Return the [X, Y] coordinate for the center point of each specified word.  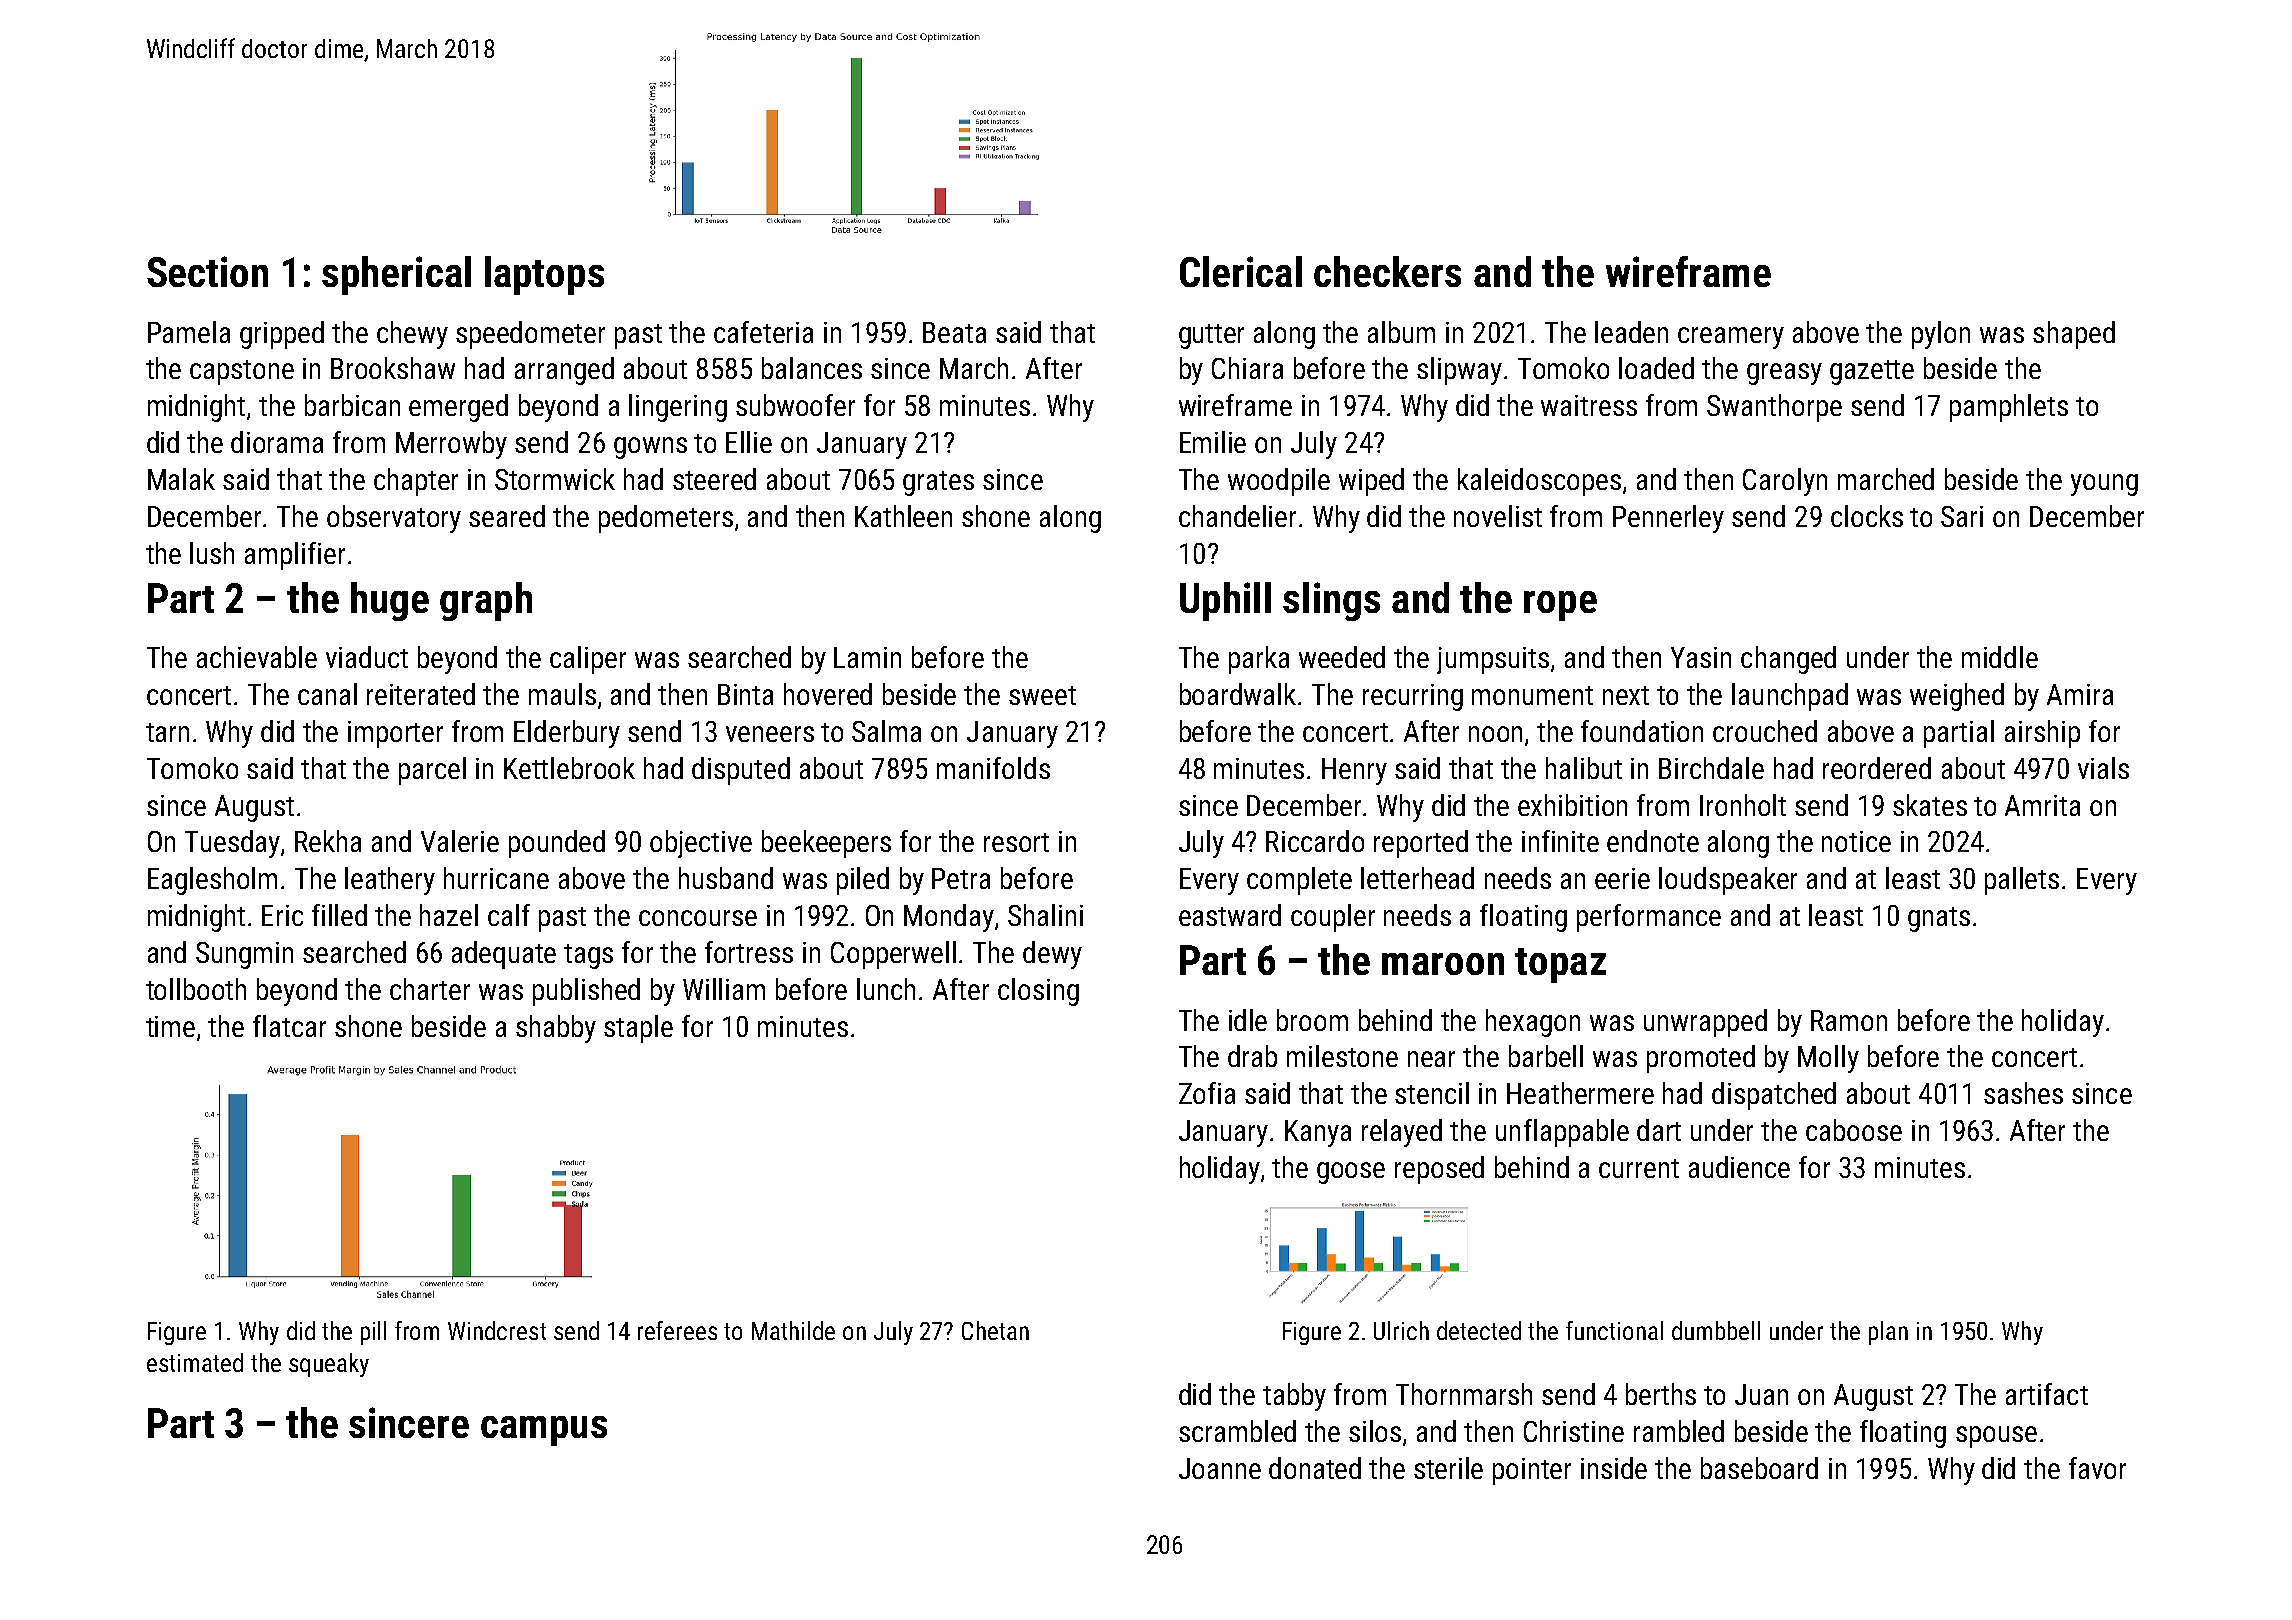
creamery [1731, 338]
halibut [1584, 768]
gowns [650, 448]
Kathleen [903, 516]
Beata [954, 332]
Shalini [1045, 915]
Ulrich [1401, 1330]
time [170, 1026]
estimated [195, 1362]
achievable [257, 657]
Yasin [1701, 657]
